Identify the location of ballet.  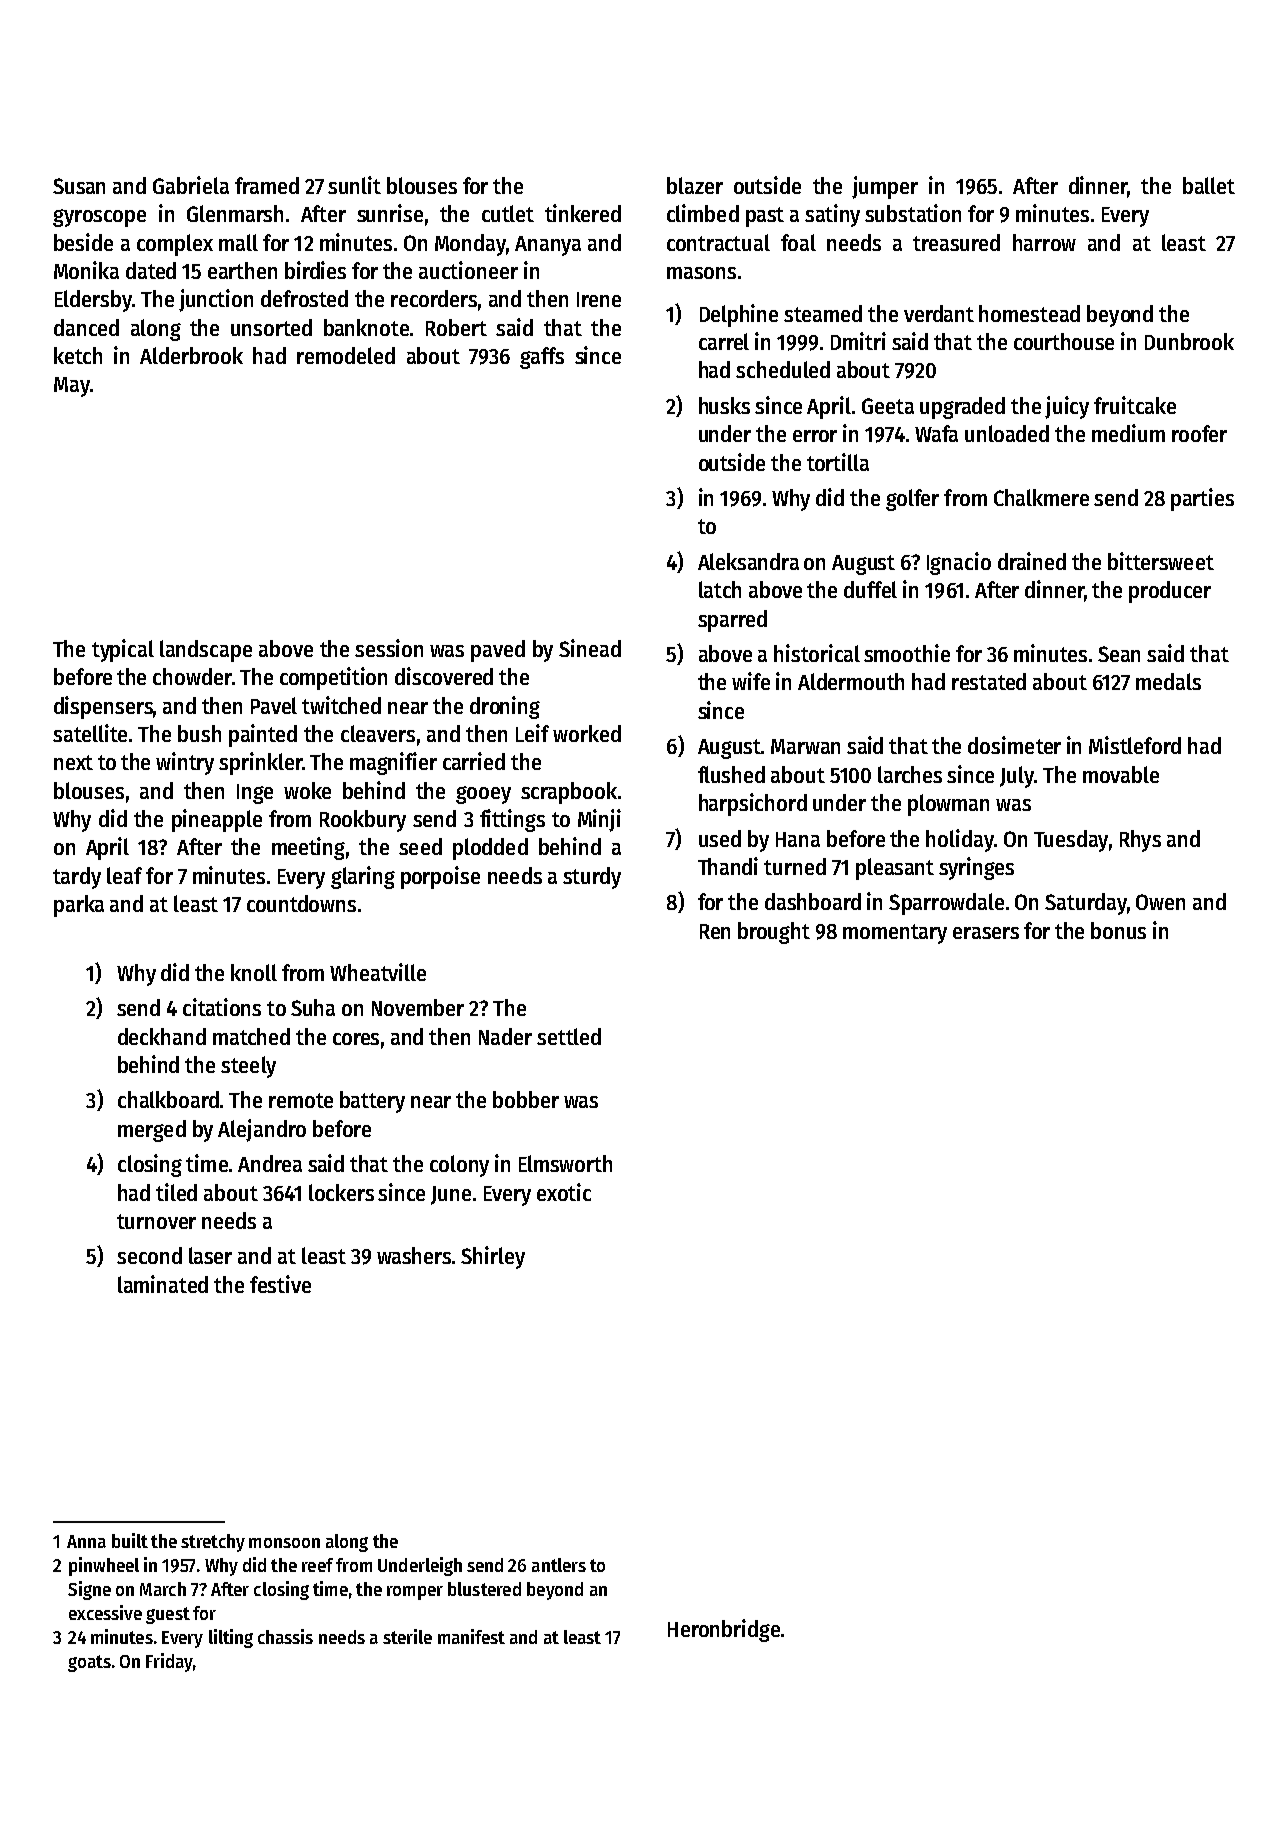
(1209, 185).
